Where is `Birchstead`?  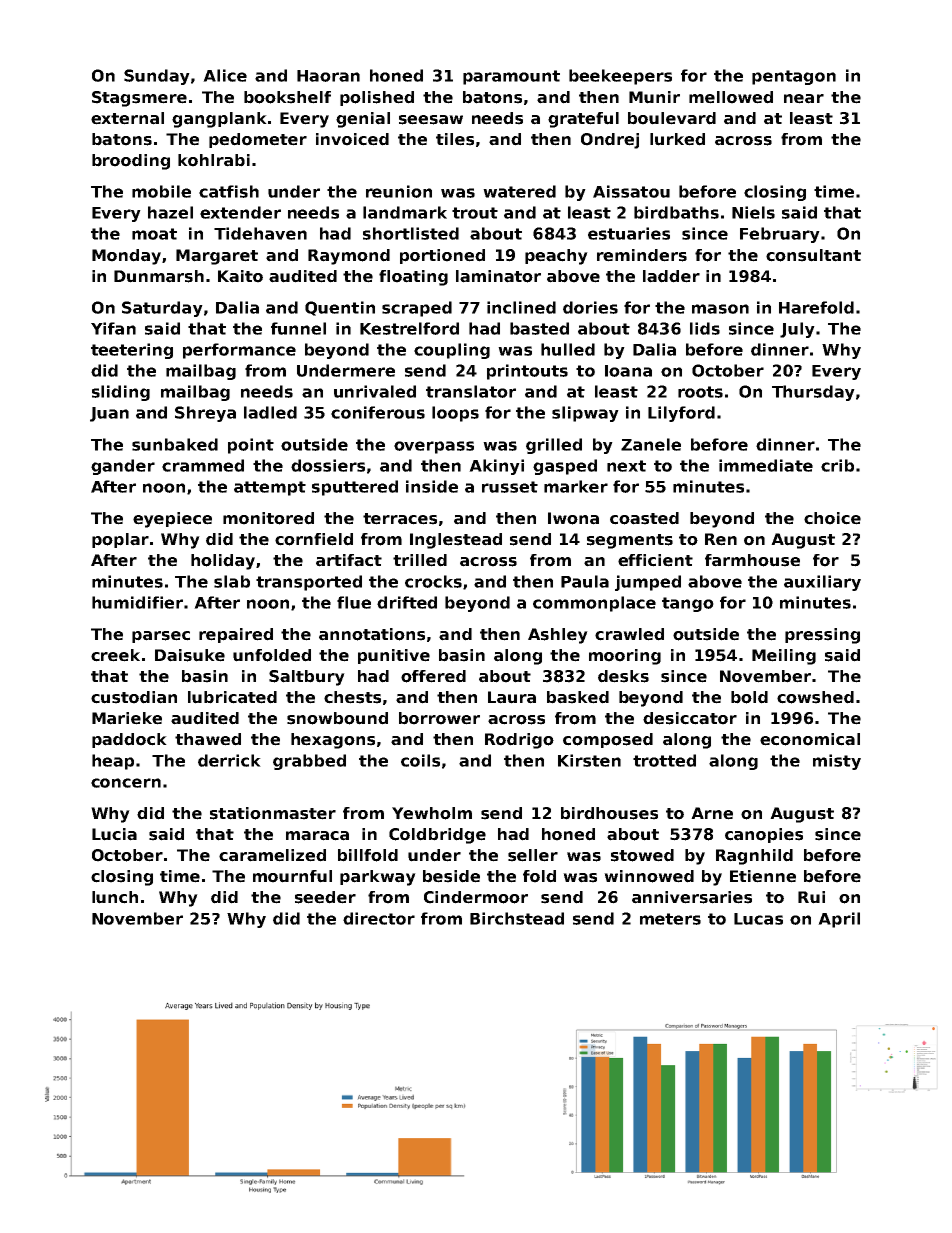 Birchstead is located at coordinates (517, 918).
